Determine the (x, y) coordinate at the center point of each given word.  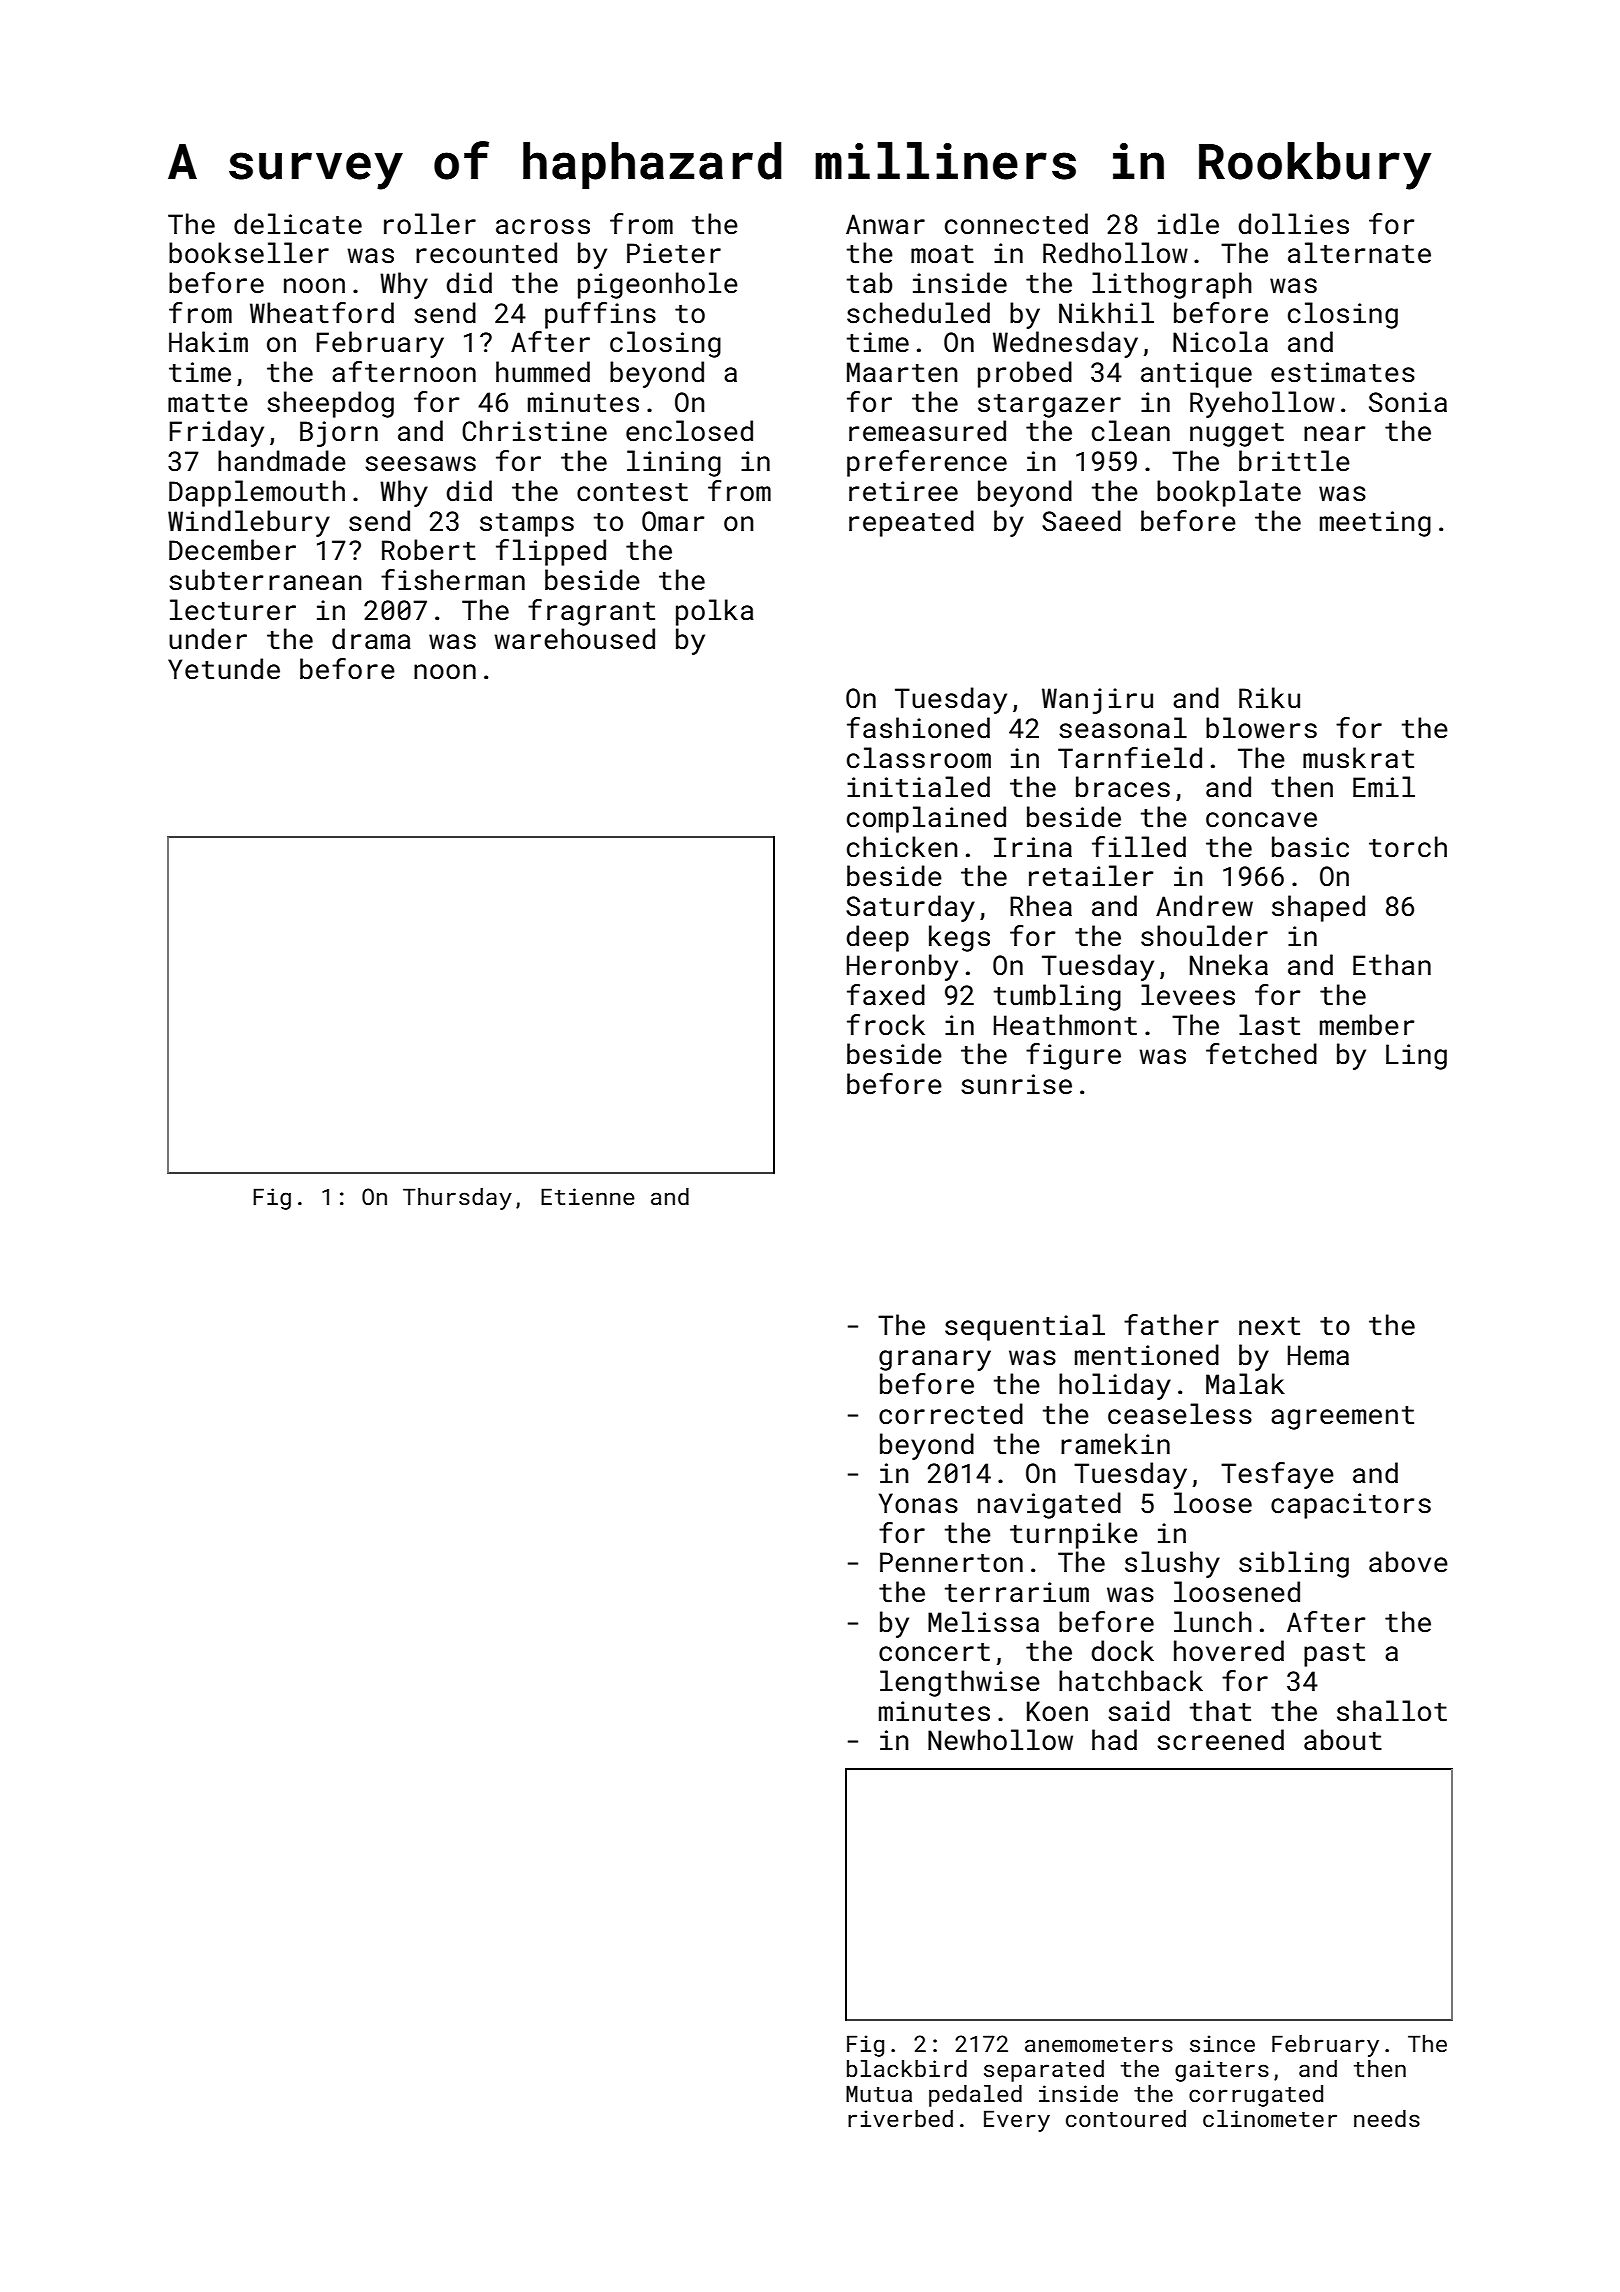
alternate (1359, 253)
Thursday (457, 1199)
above (1408, 1562)
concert (934, 1652)
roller (430, 224)
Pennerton (951, 1562)
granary (935, 1360)
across (543, 227)
